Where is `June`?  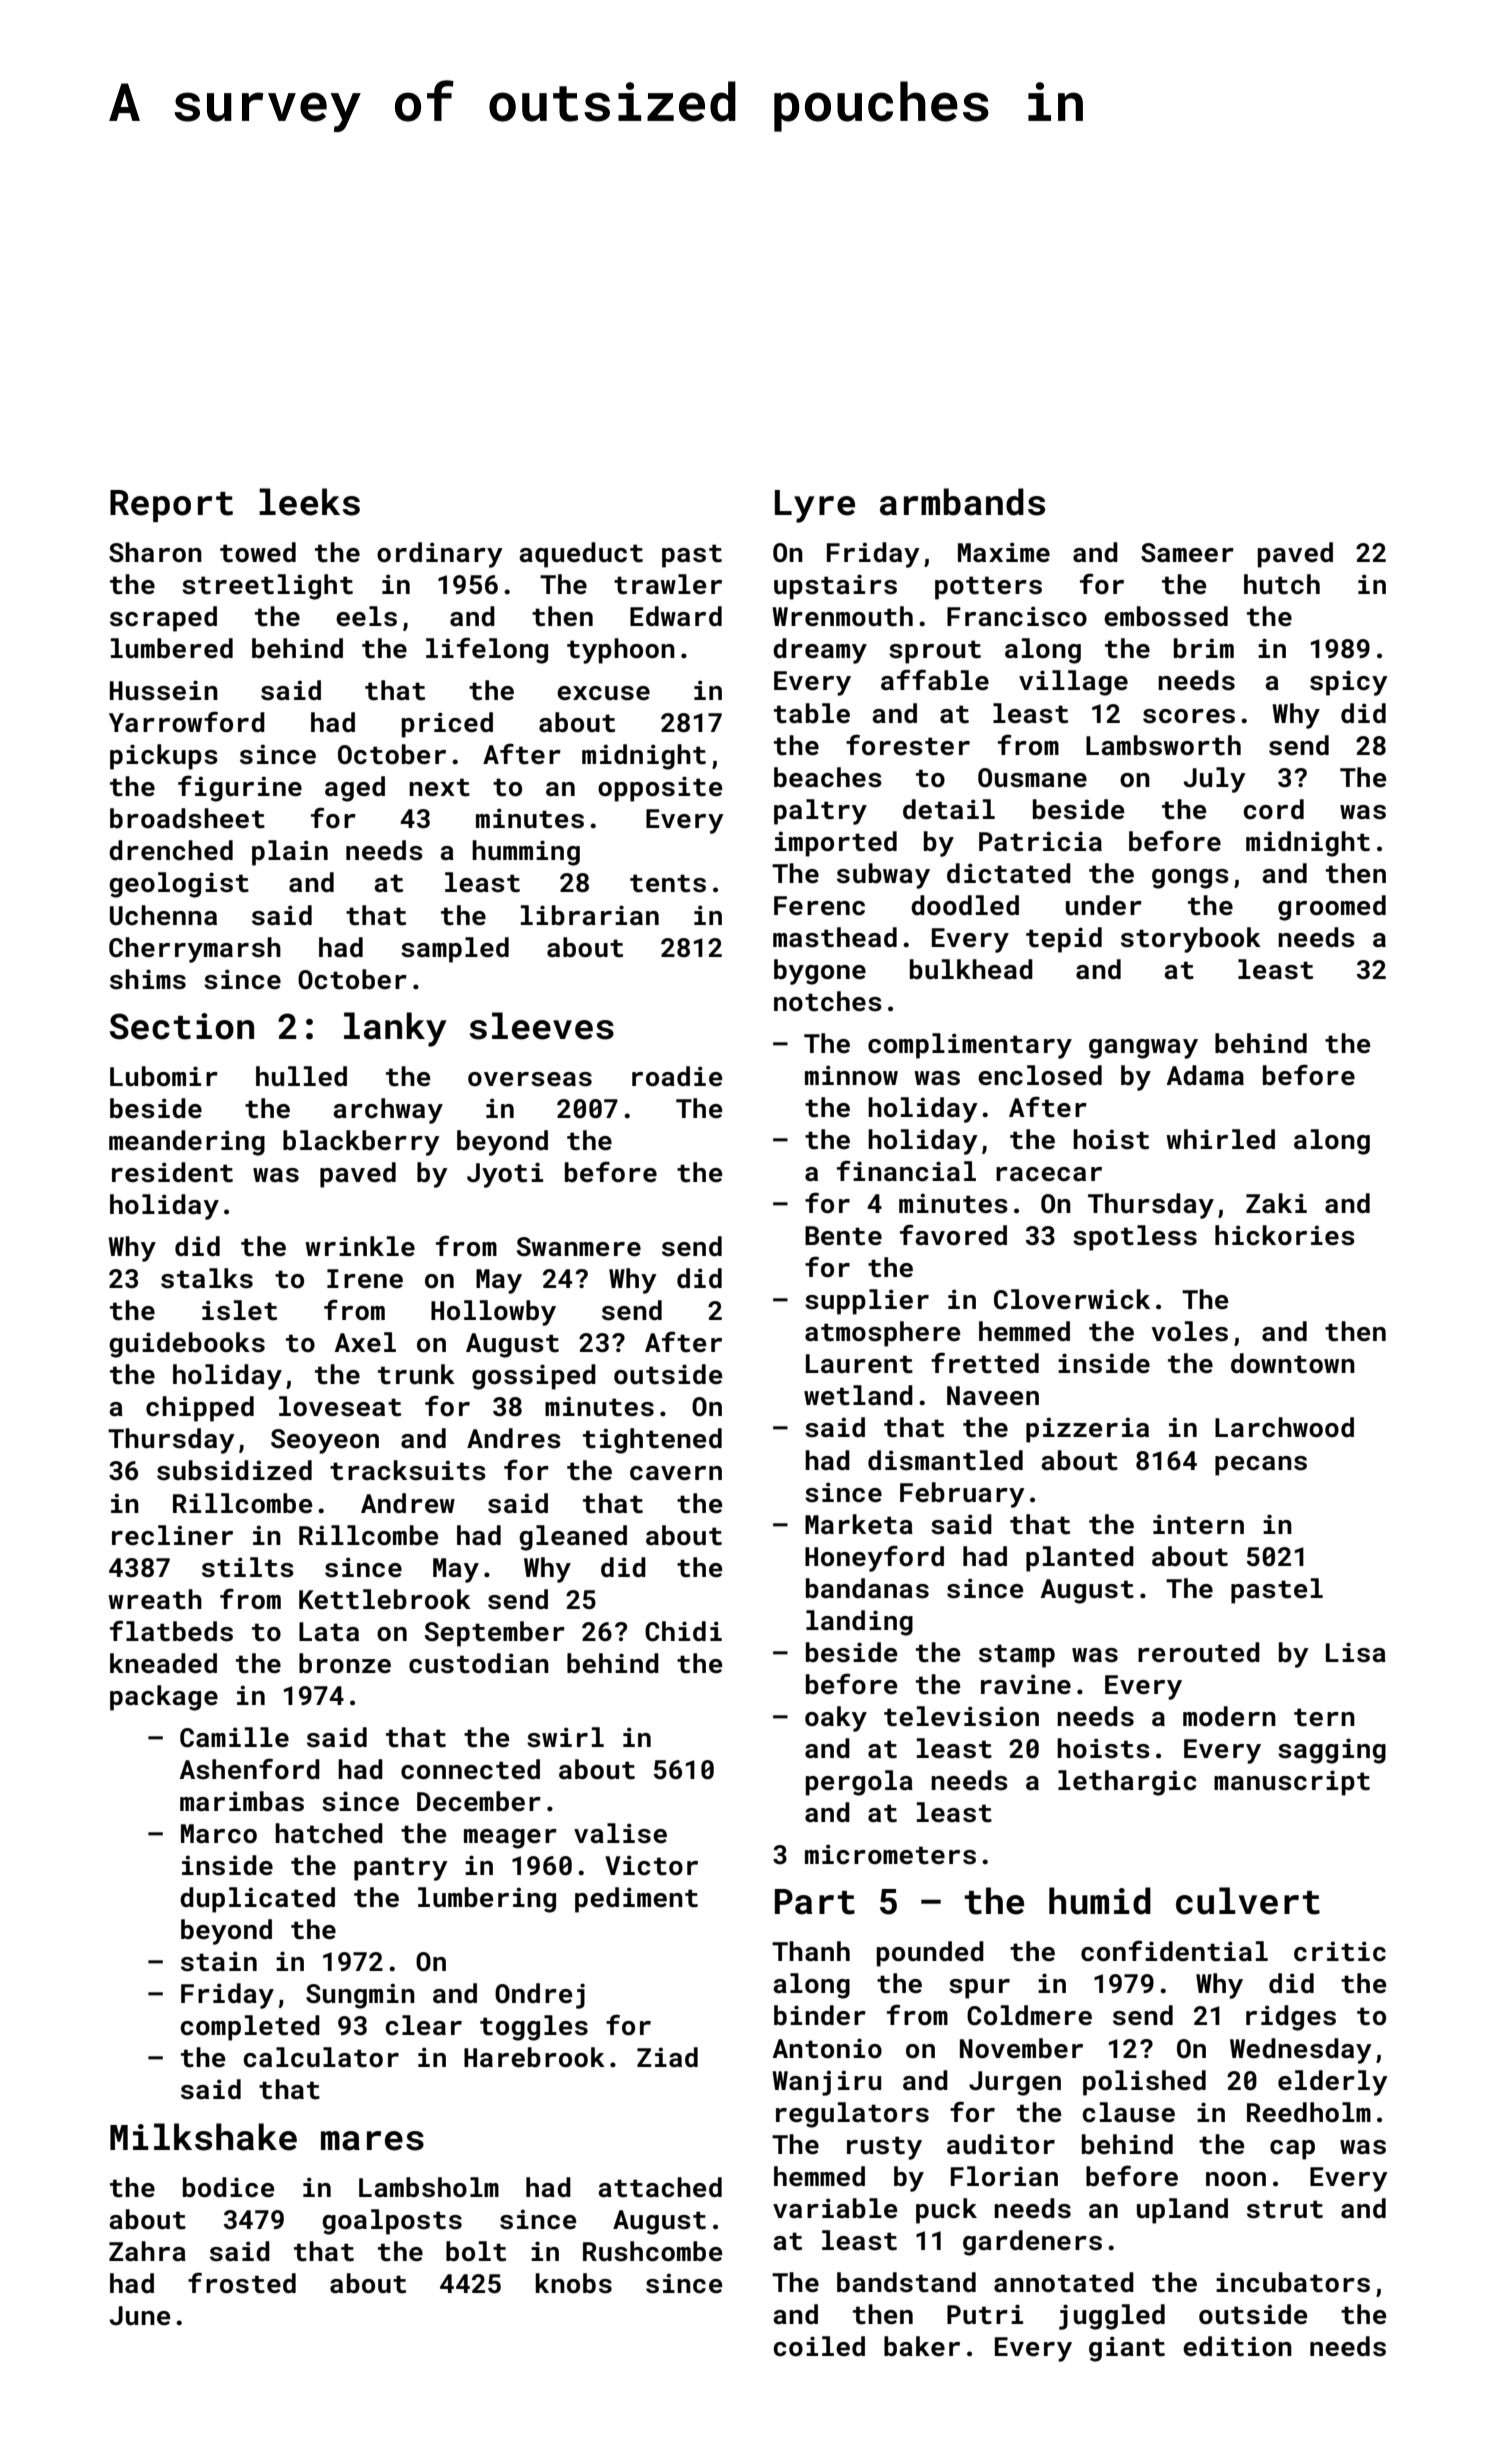 June is located at coordinates (139, 2316).
